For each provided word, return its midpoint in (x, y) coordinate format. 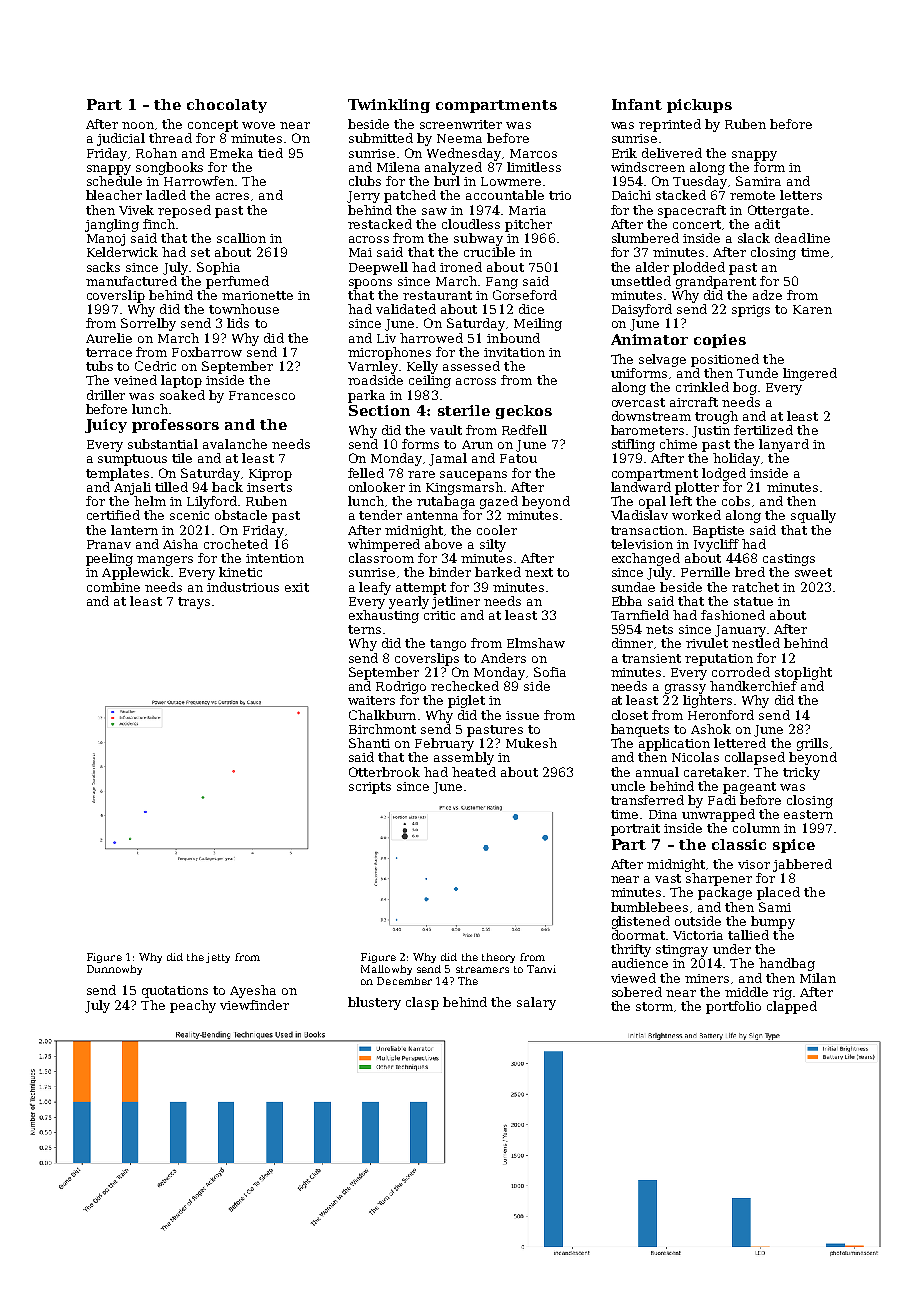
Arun (477, 444)
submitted (381, 138)
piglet (466, 701)
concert (697, 224)
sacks (103, 267)
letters (801, 195)
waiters (371, 700)
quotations (175, 992)
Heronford (721, 715)
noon (138, 125)
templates (117, 474)
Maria (527, 210)
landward (641, 487)
